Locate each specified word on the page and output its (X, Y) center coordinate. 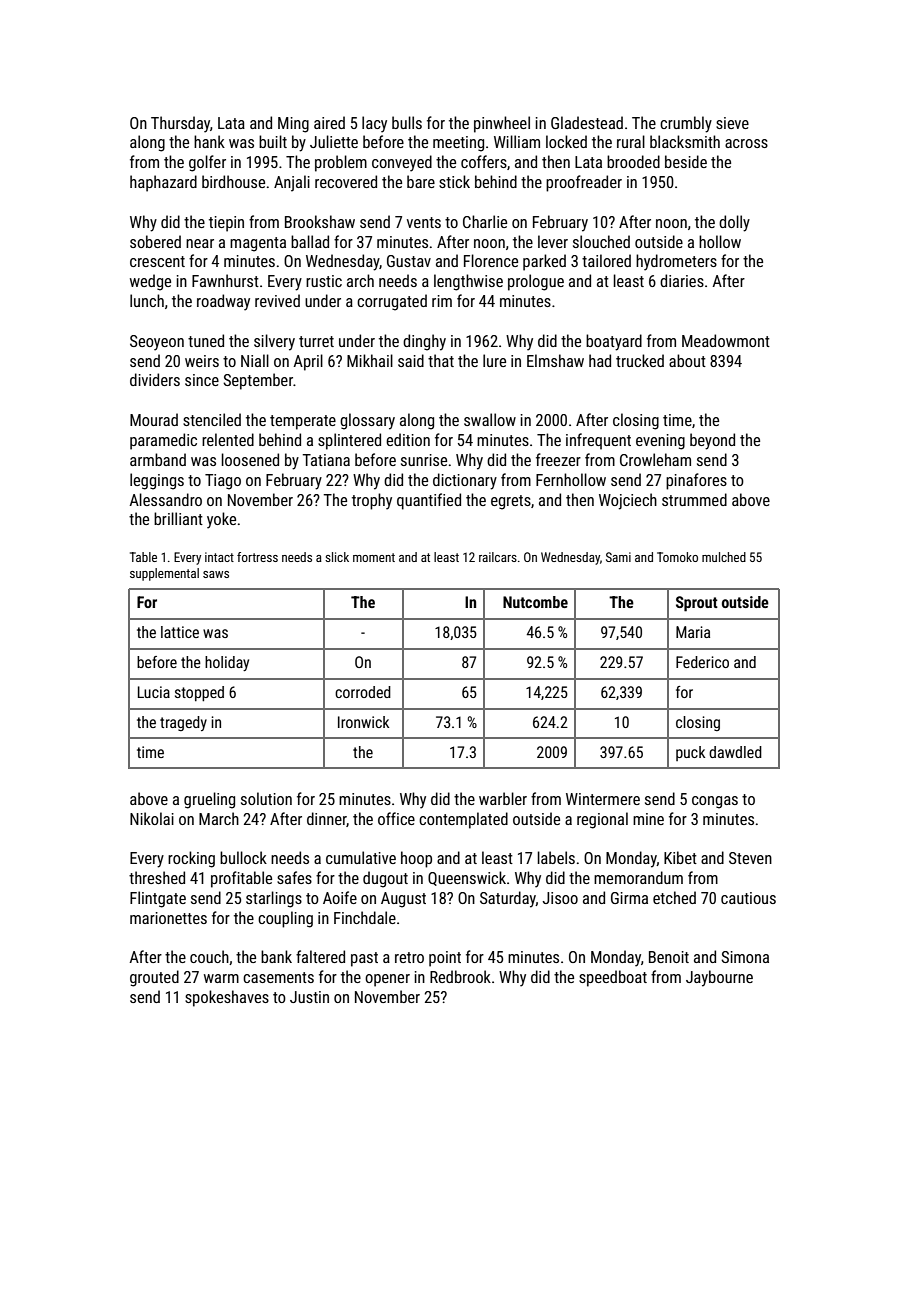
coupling (285, 919)
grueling (209, 800)
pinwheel (502, 124)
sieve (732, 123)
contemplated (463, 820)
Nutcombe (535, 602)
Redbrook (460, 976)
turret (316, 341)
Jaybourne (719, 978)
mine (648, 819)
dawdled (735, 752)
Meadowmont (726, 340)
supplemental (164, 574)
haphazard (163, 183)
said (411, 360)
